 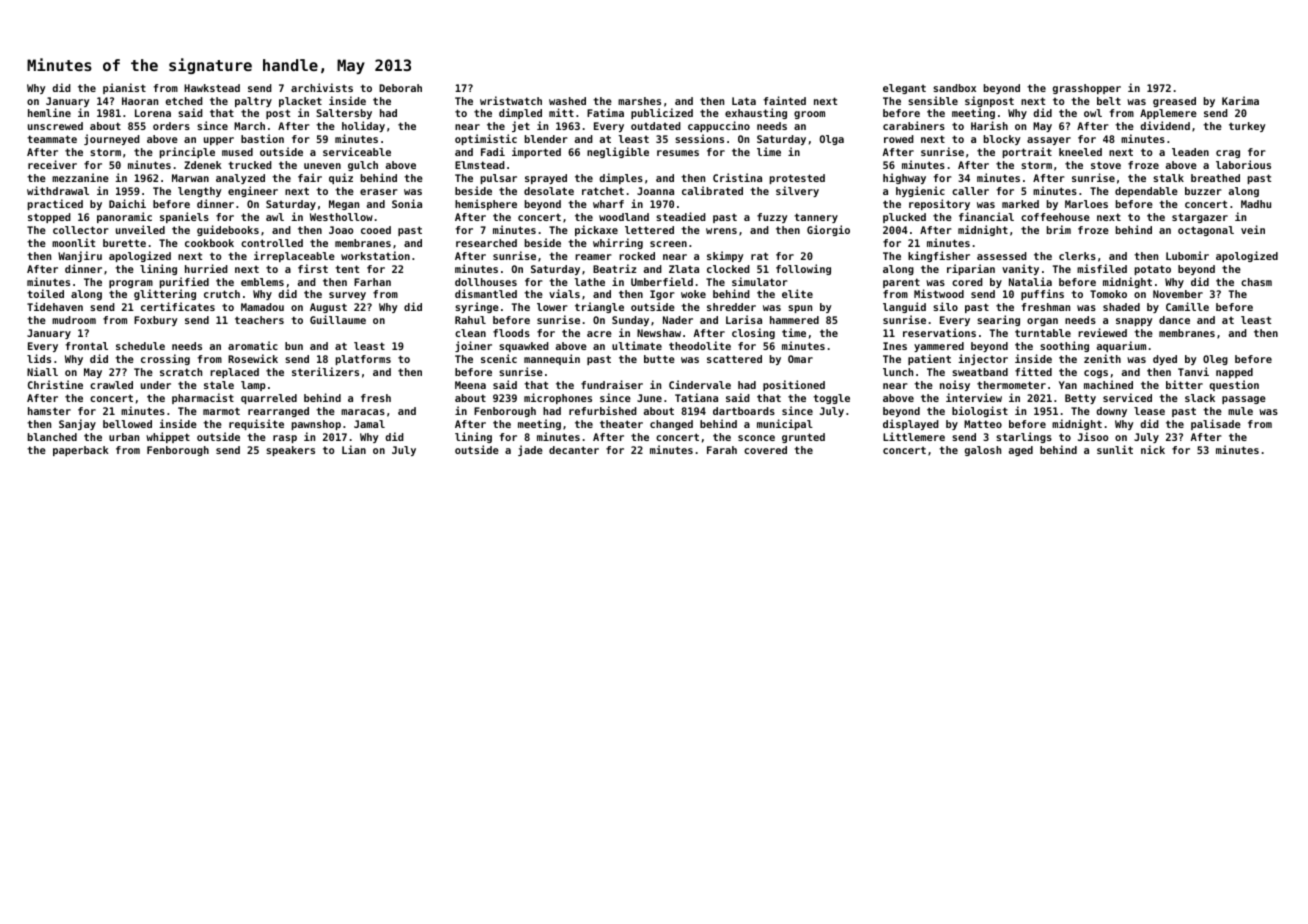 I want to click on Beatriz, so click(x=615, y=268).
